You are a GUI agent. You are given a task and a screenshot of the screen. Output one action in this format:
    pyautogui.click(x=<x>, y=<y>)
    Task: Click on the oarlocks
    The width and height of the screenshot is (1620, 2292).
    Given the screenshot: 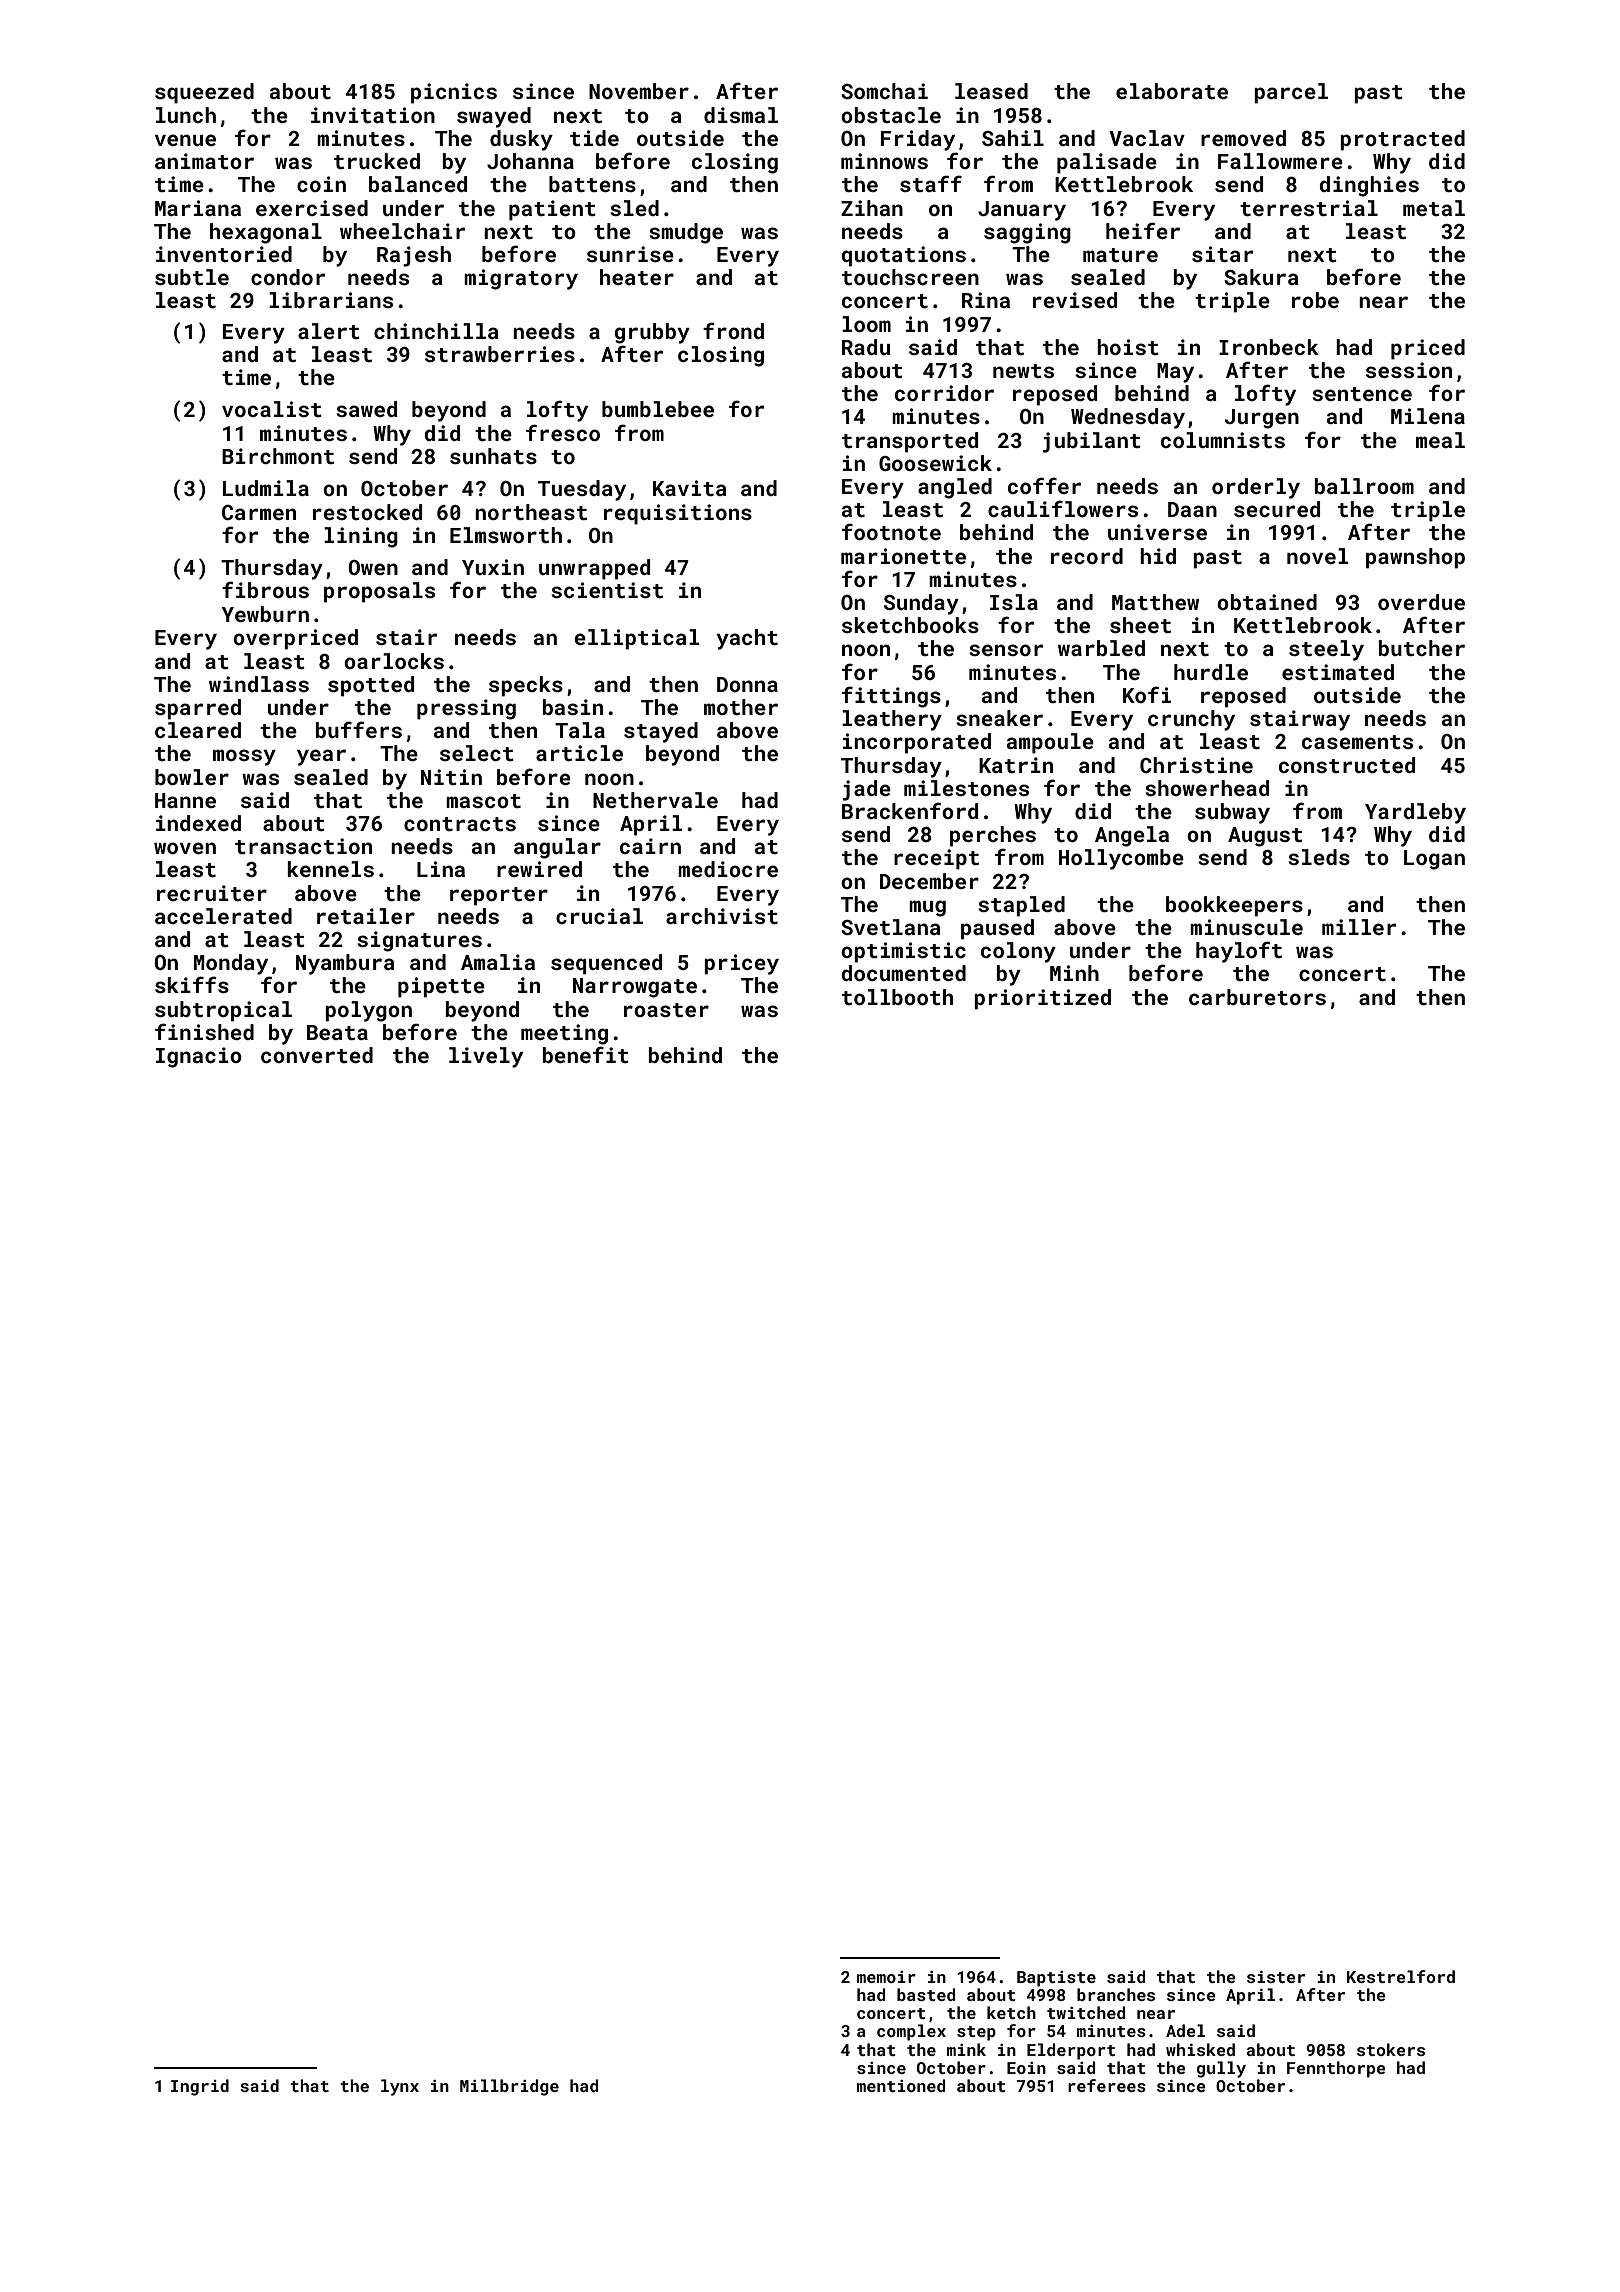 What is the action you would take?
    pyautogui.click(x=394, y=661)
